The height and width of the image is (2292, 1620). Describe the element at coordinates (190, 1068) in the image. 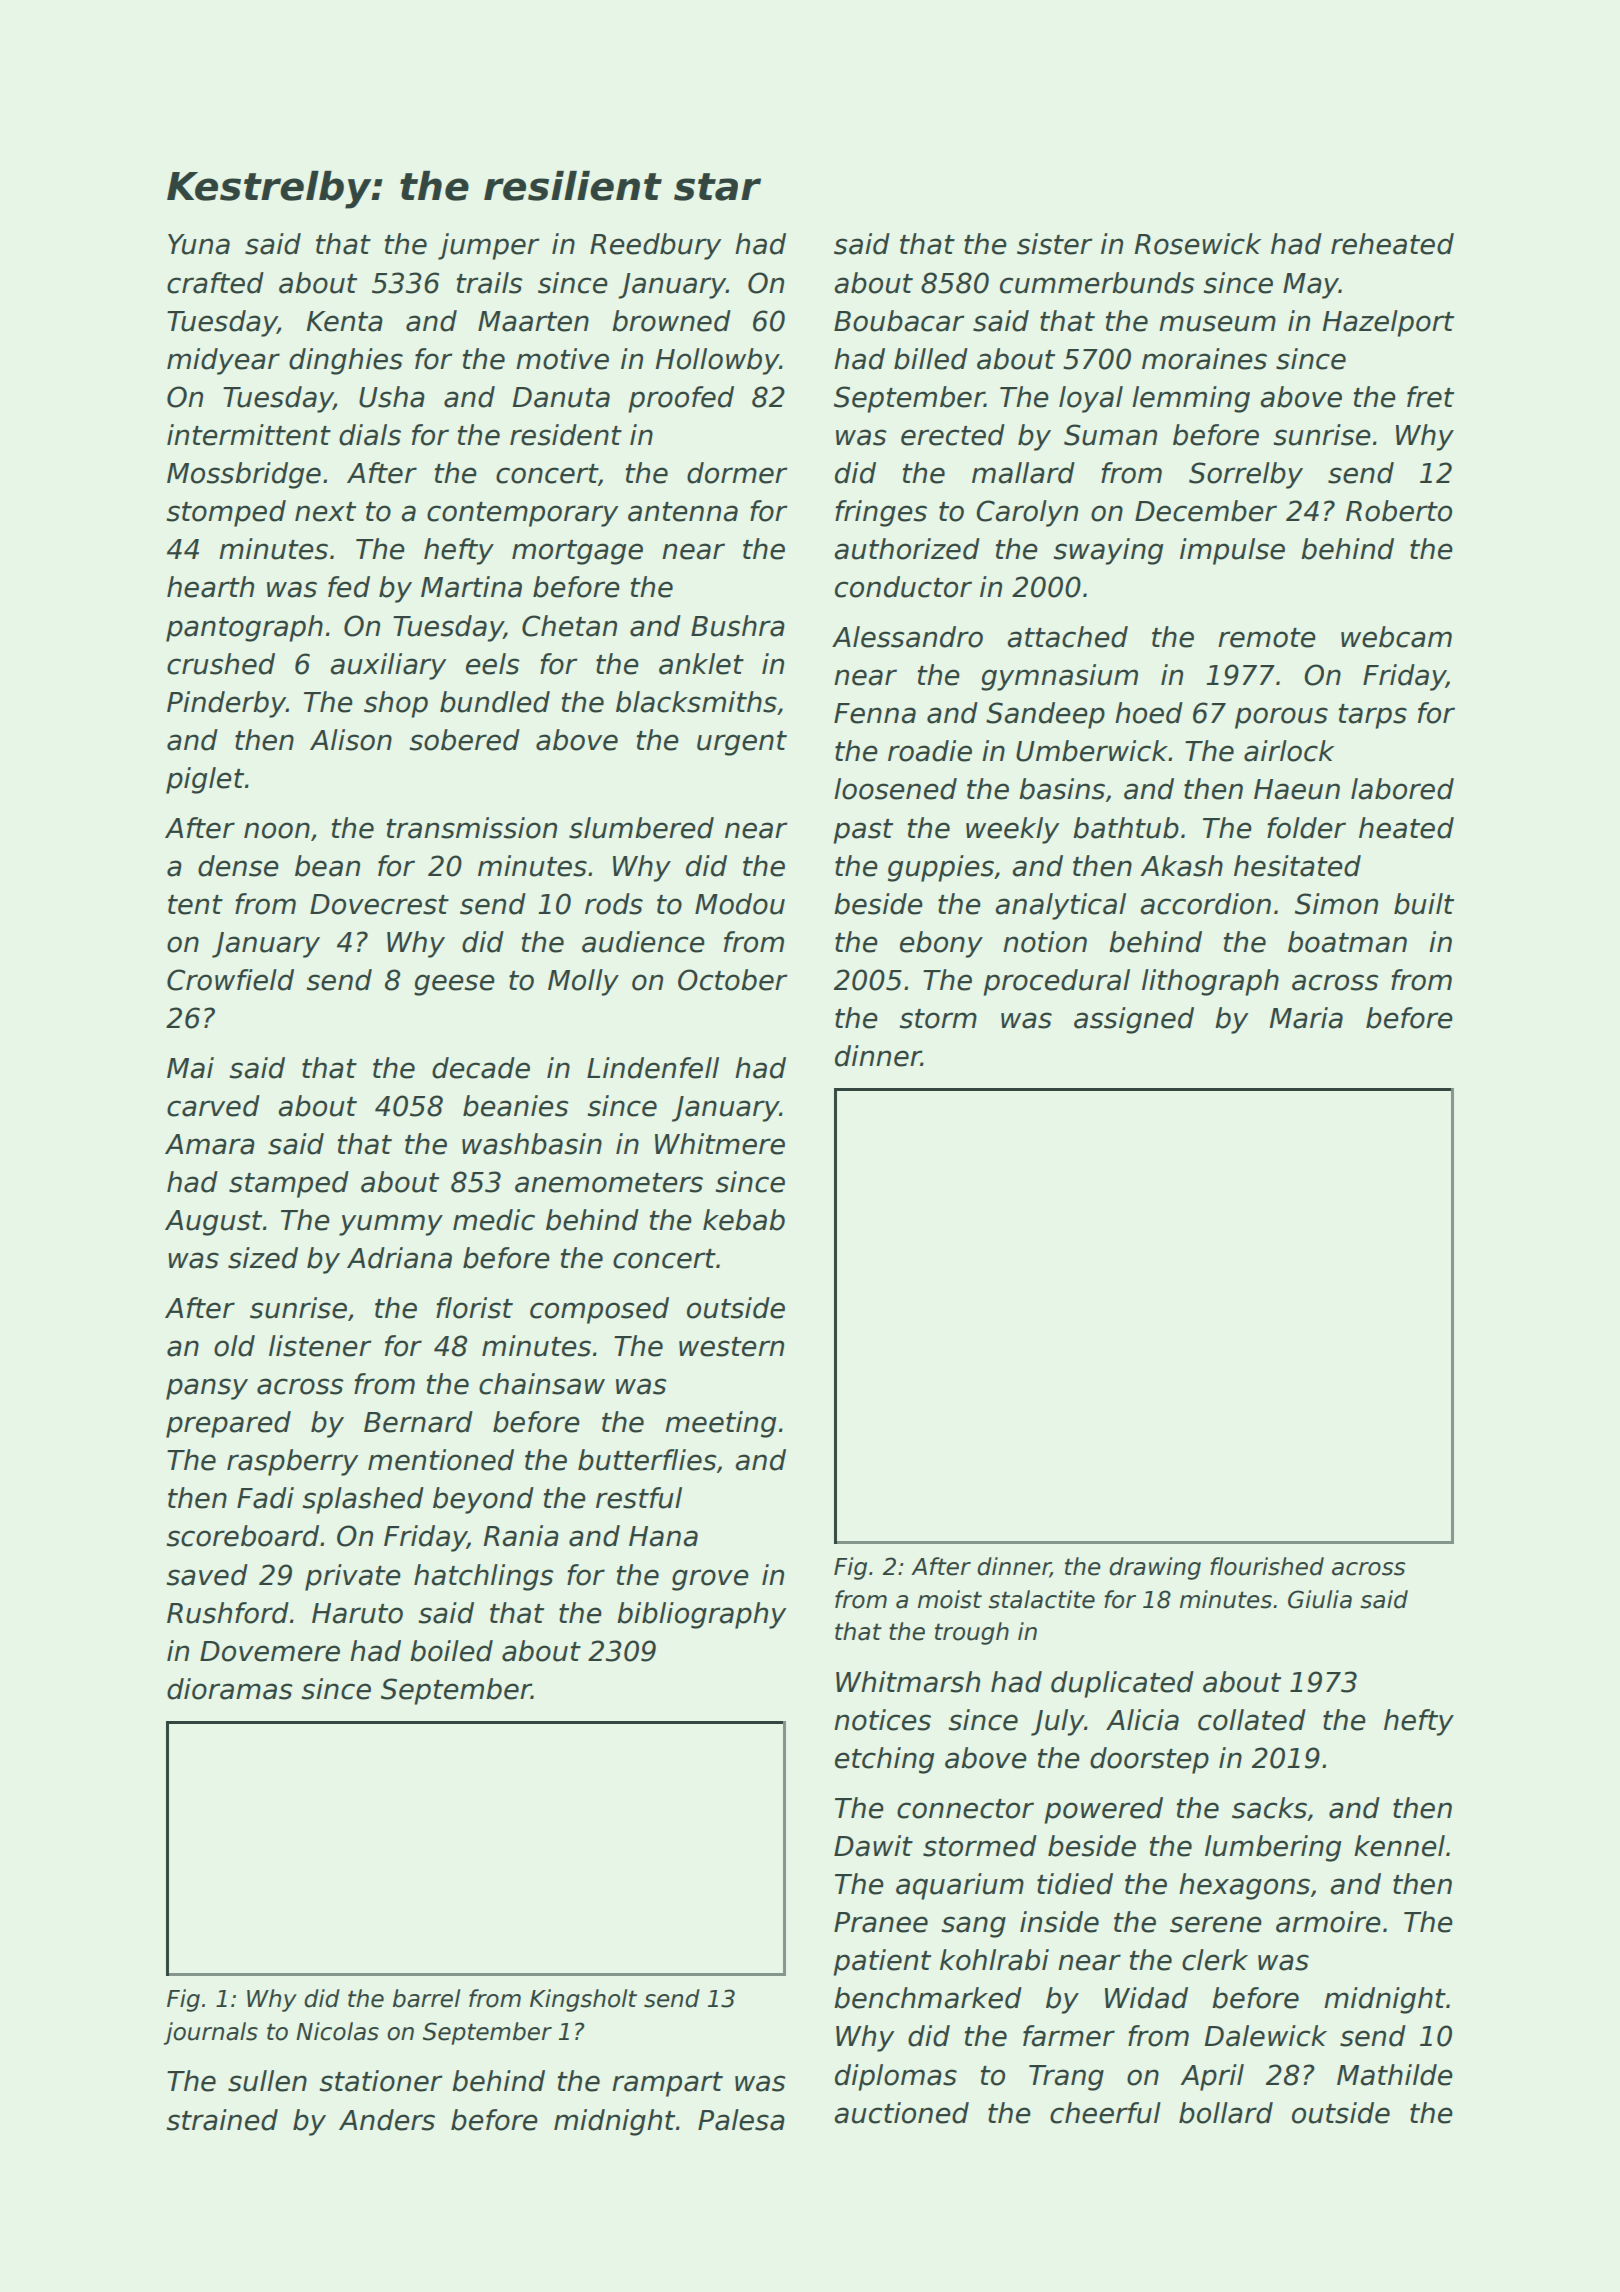

I see `Mai` at that location.
